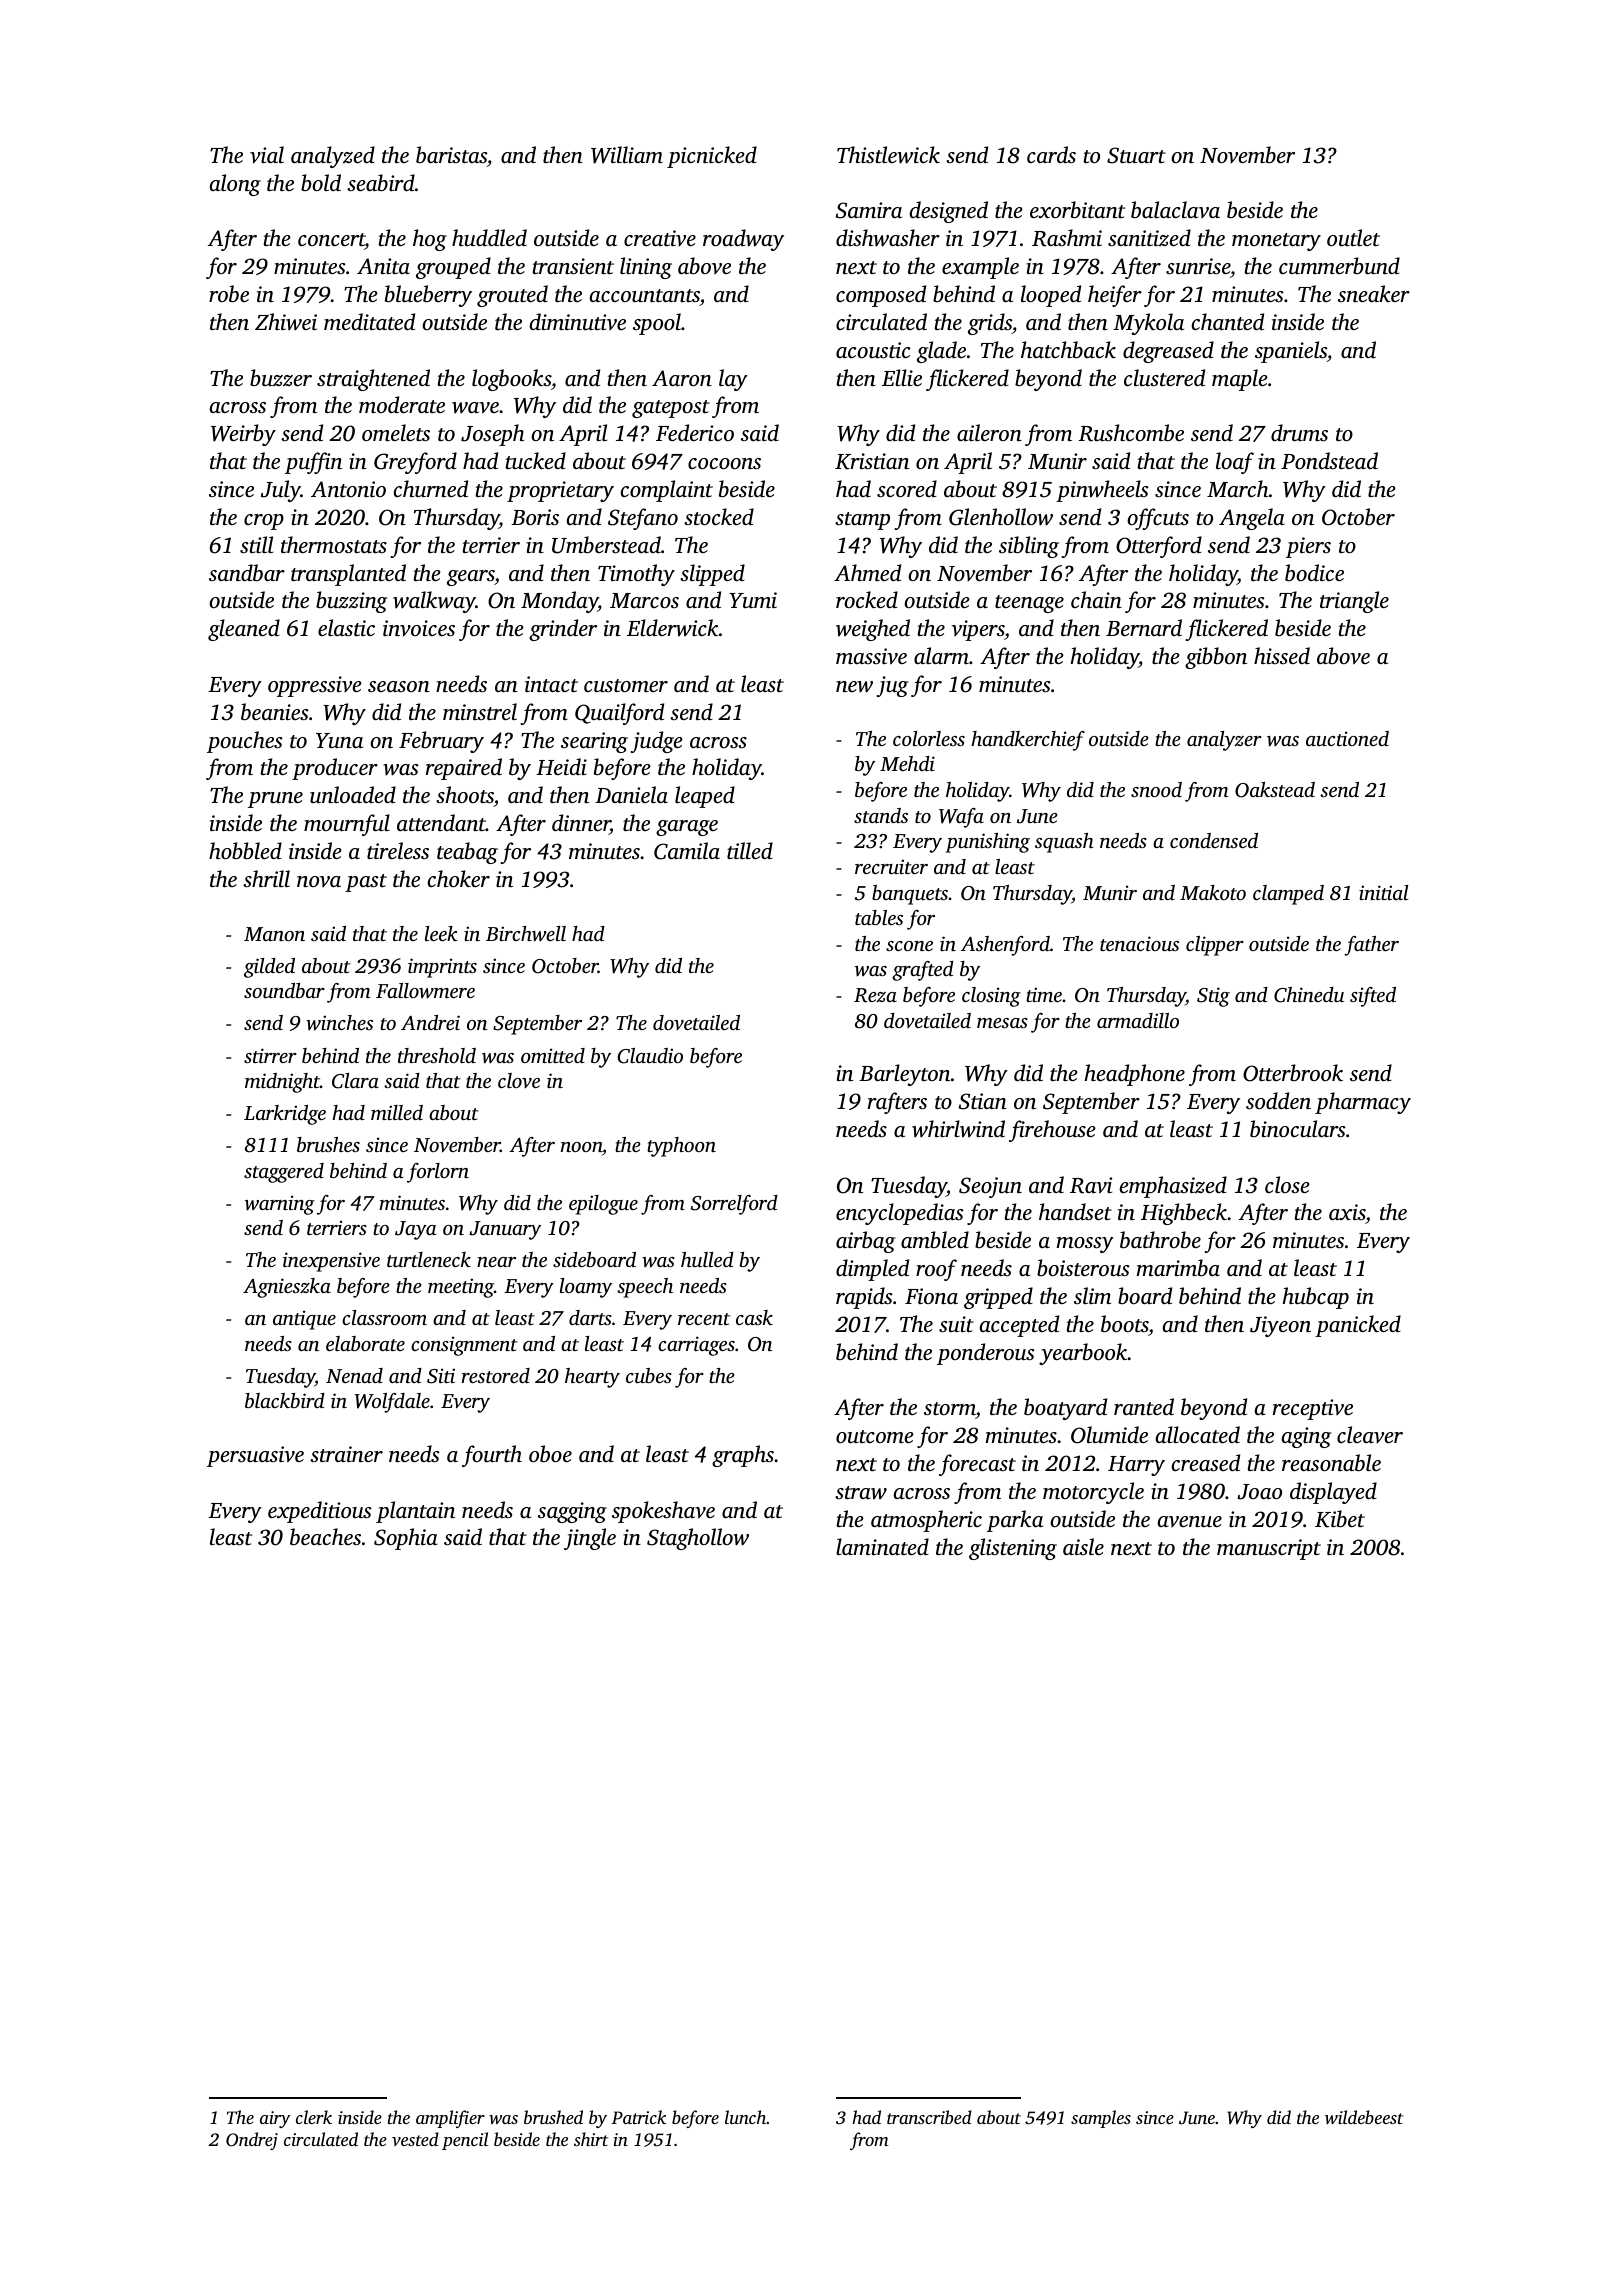 The image size is (1620, 2292). I want to click on spaniels, so click(1291, 352).
